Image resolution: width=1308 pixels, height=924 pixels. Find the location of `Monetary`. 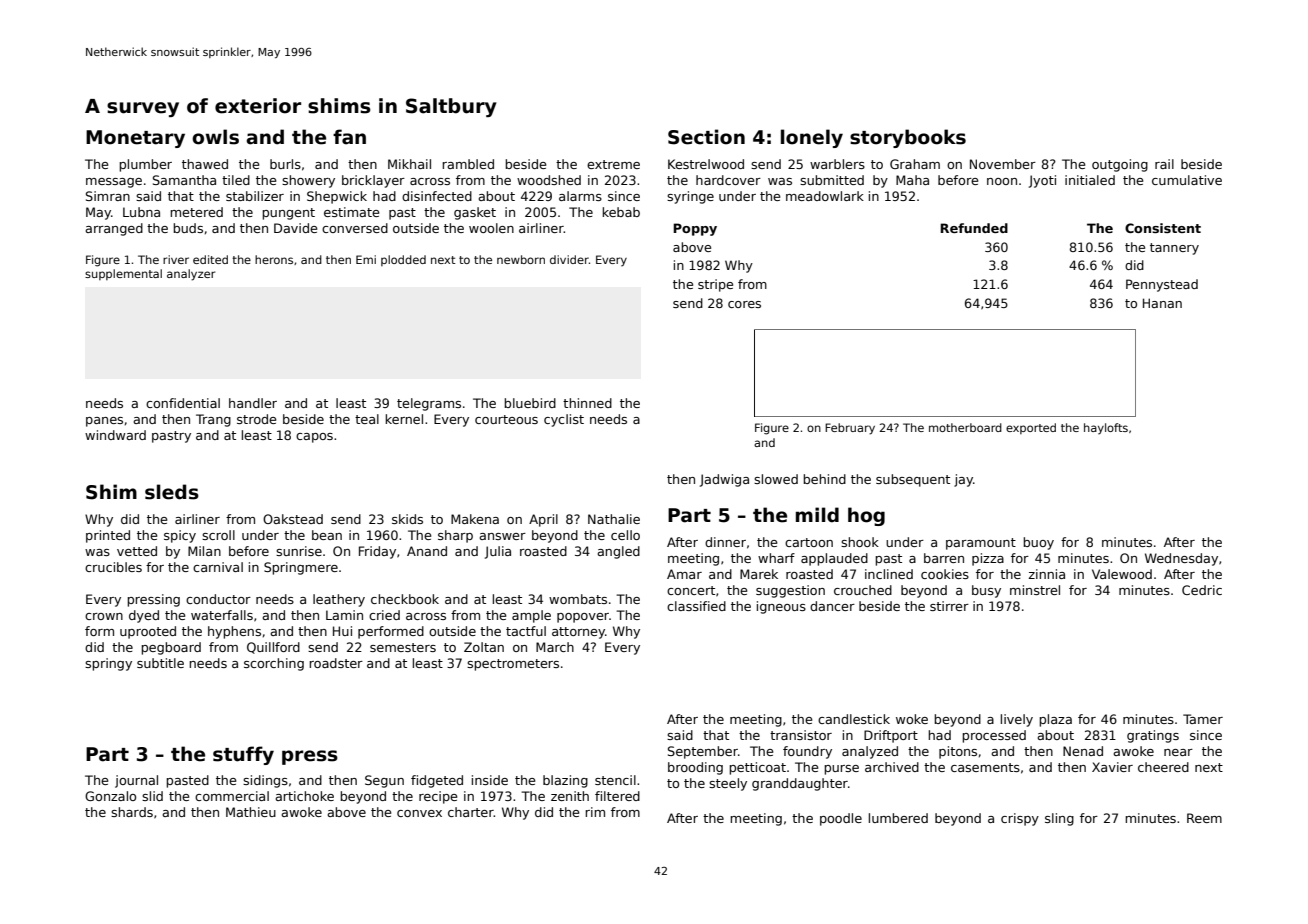

Monetary is located at coordinates (135, 139).
